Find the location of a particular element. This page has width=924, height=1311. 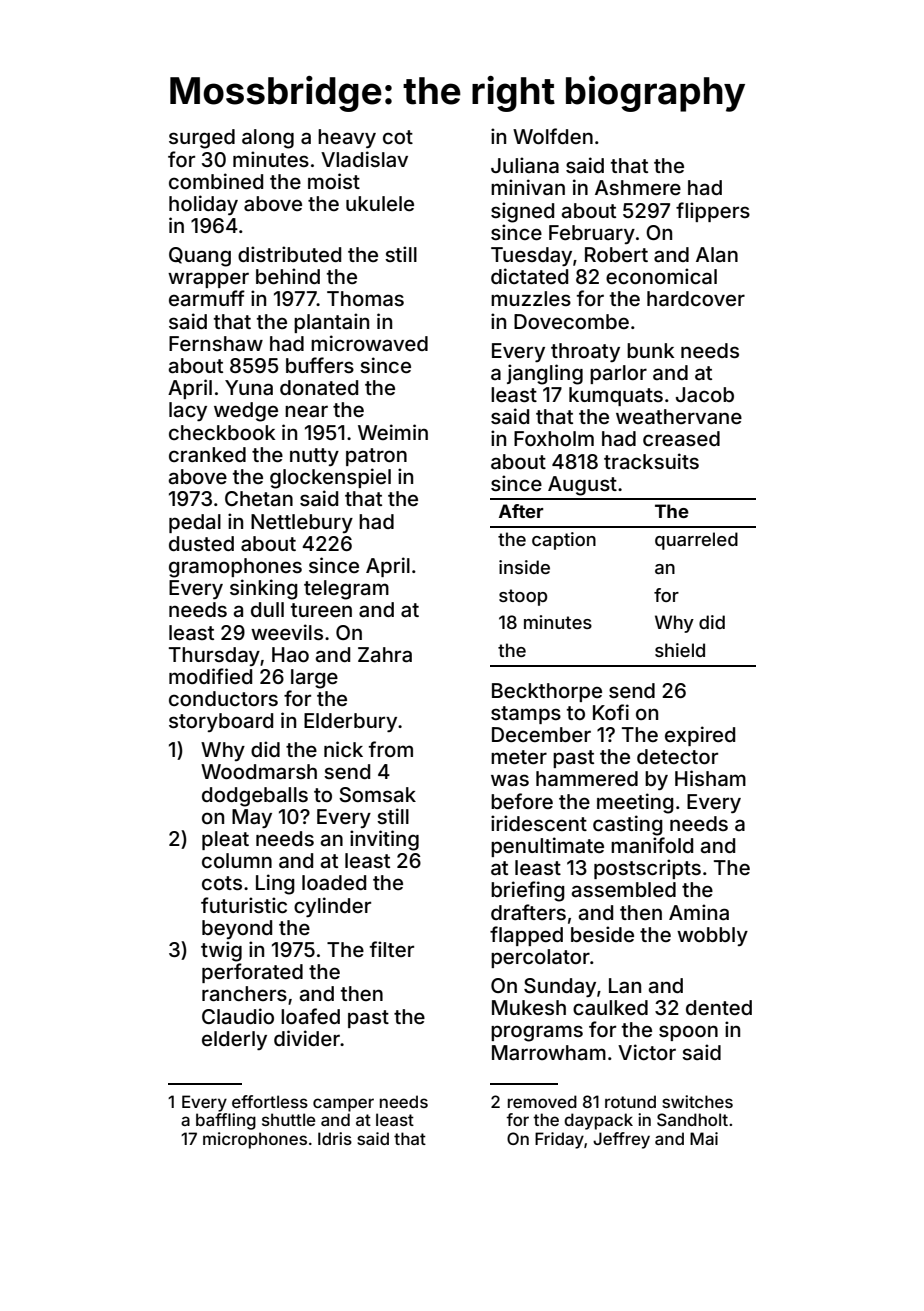

caption is located at coordinates (564, 541).
